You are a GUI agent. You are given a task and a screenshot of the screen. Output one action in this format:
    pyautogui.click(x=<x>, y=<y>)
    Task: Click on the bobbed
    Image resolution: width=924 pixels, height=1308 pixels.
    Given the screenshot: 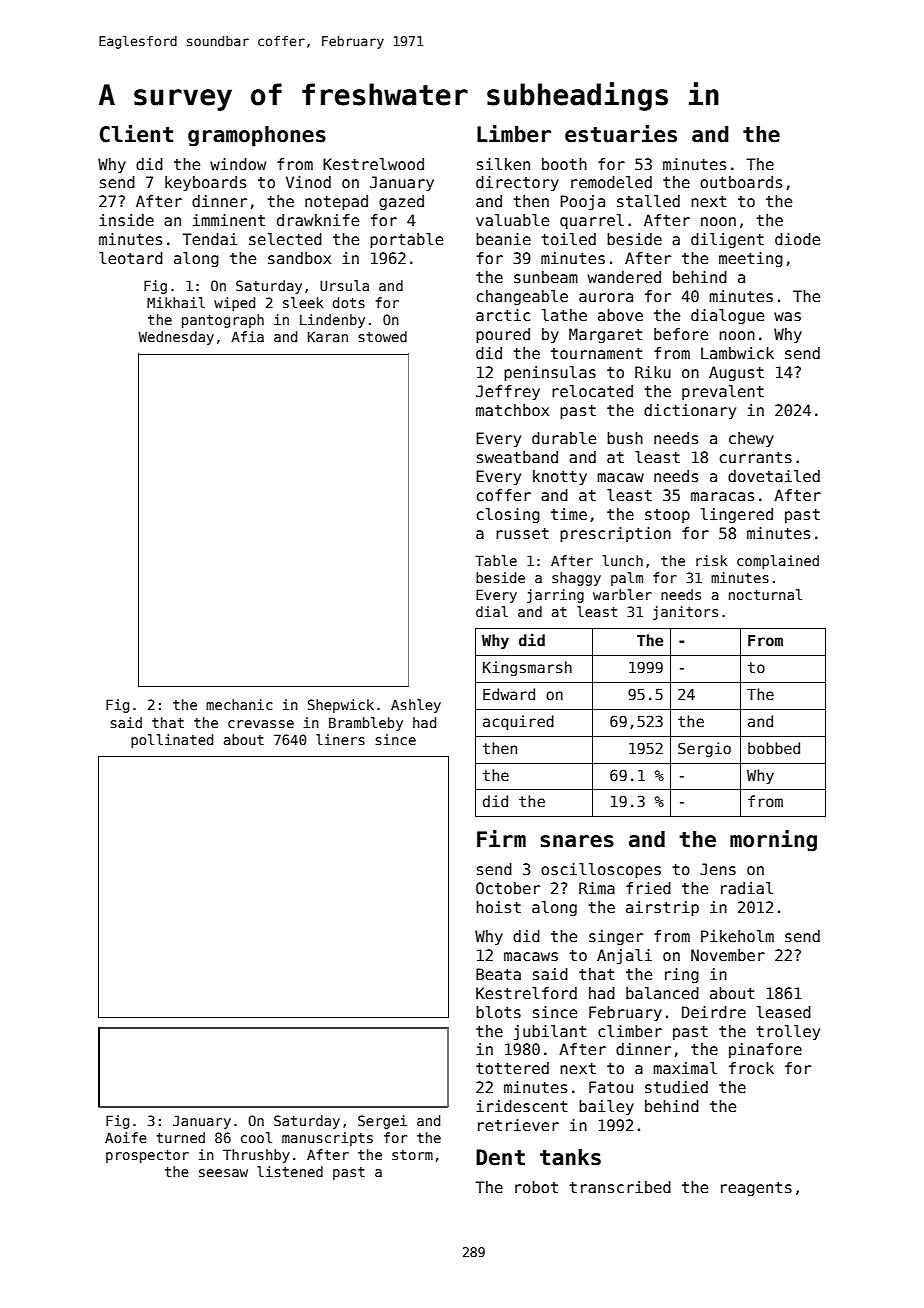 What is the action you would take?
    pyautogui.click(x=774, y=748)
